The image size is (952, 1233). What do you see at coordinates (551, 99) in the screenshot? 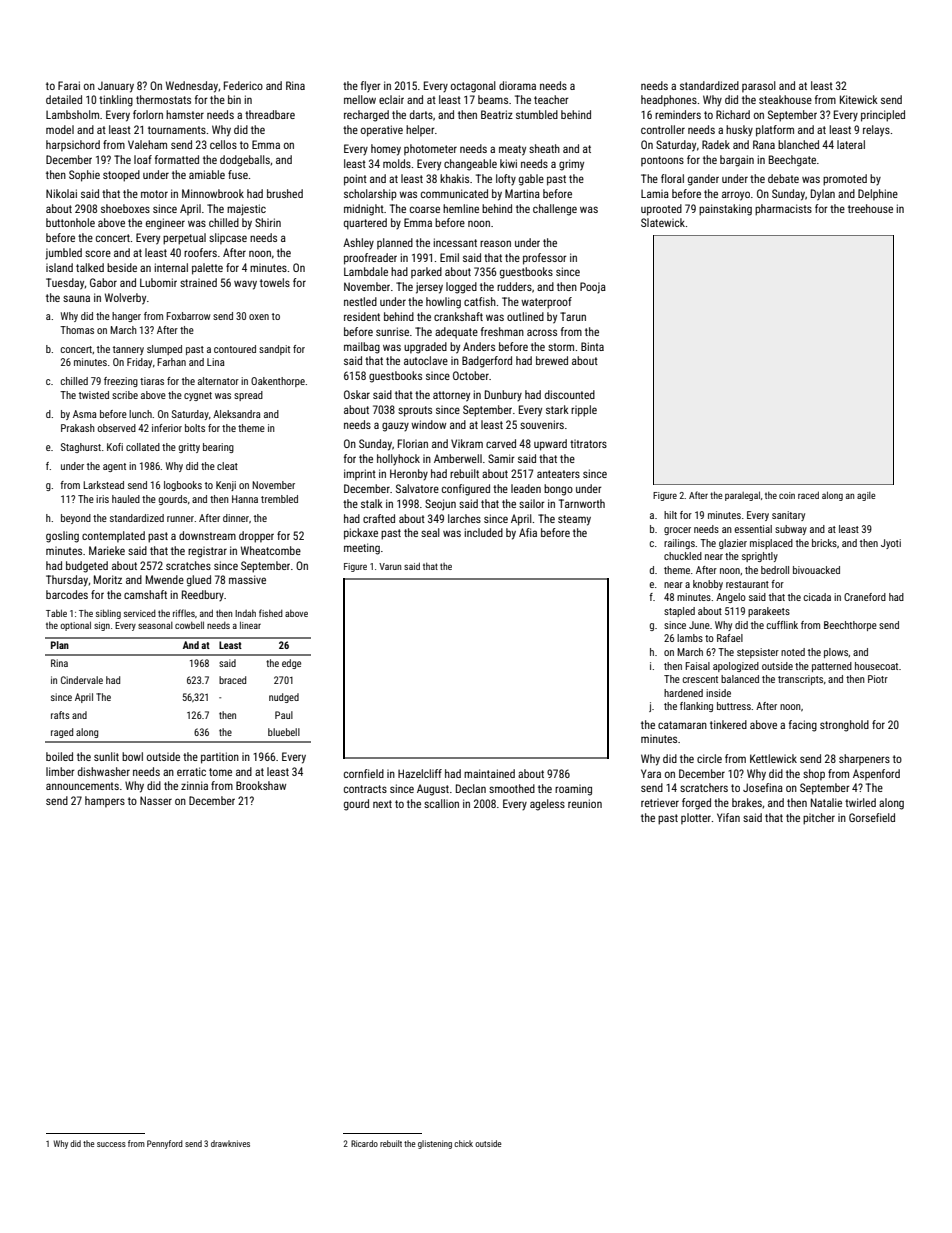
I see `teacher` at bounding box center [551, 99].
